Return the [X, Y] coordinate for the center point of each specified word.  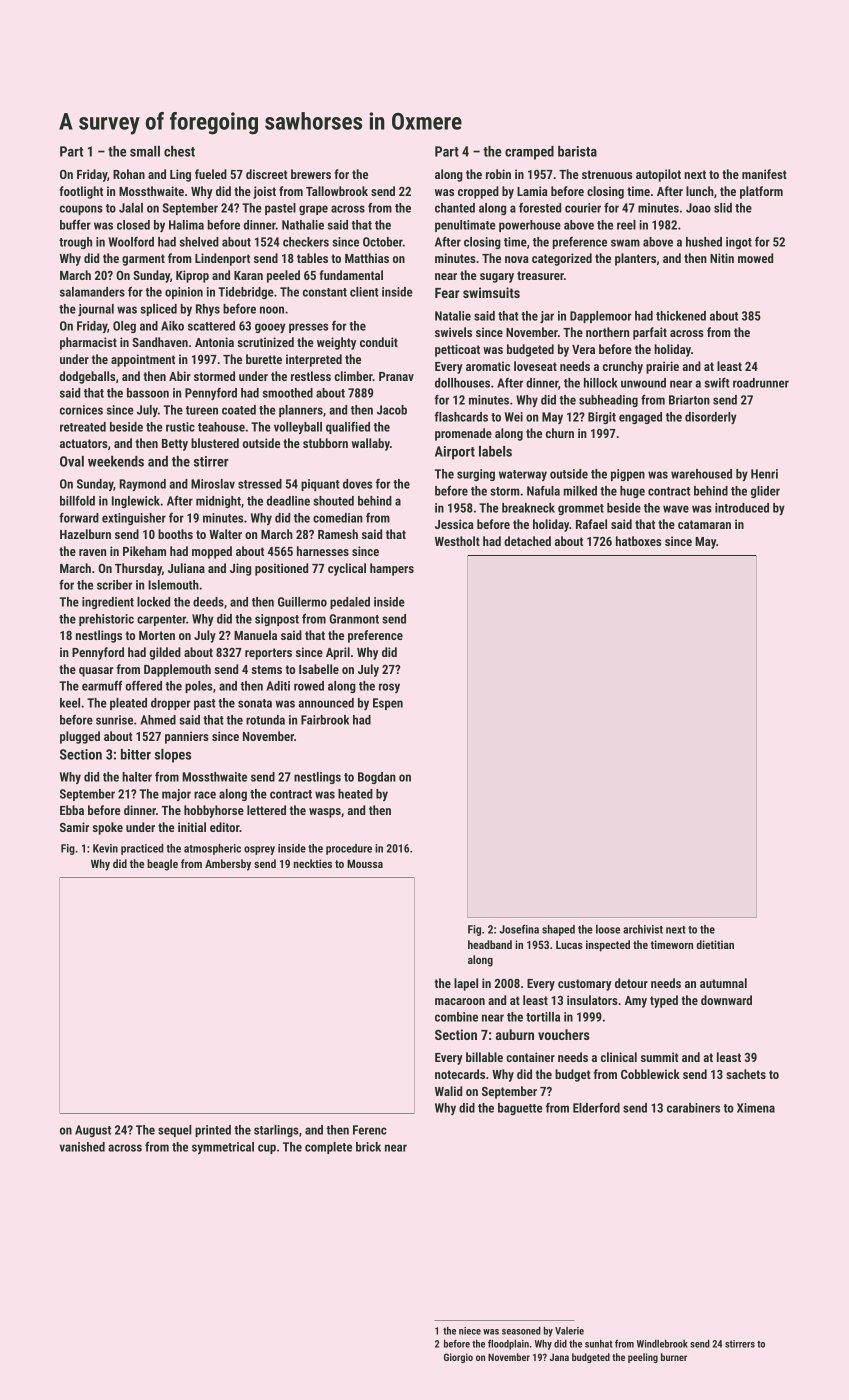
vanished [82, 1147]
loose [608, 929]
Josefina [519, 929]
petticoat [457, 350]
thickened [681, 316]
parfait [650, 333]
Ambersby [228, 865]
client [364, 292]
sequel [174, 1131]
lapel [466, 984]
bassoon [148, 393]
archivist [643, 929]
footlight [81, 192]
